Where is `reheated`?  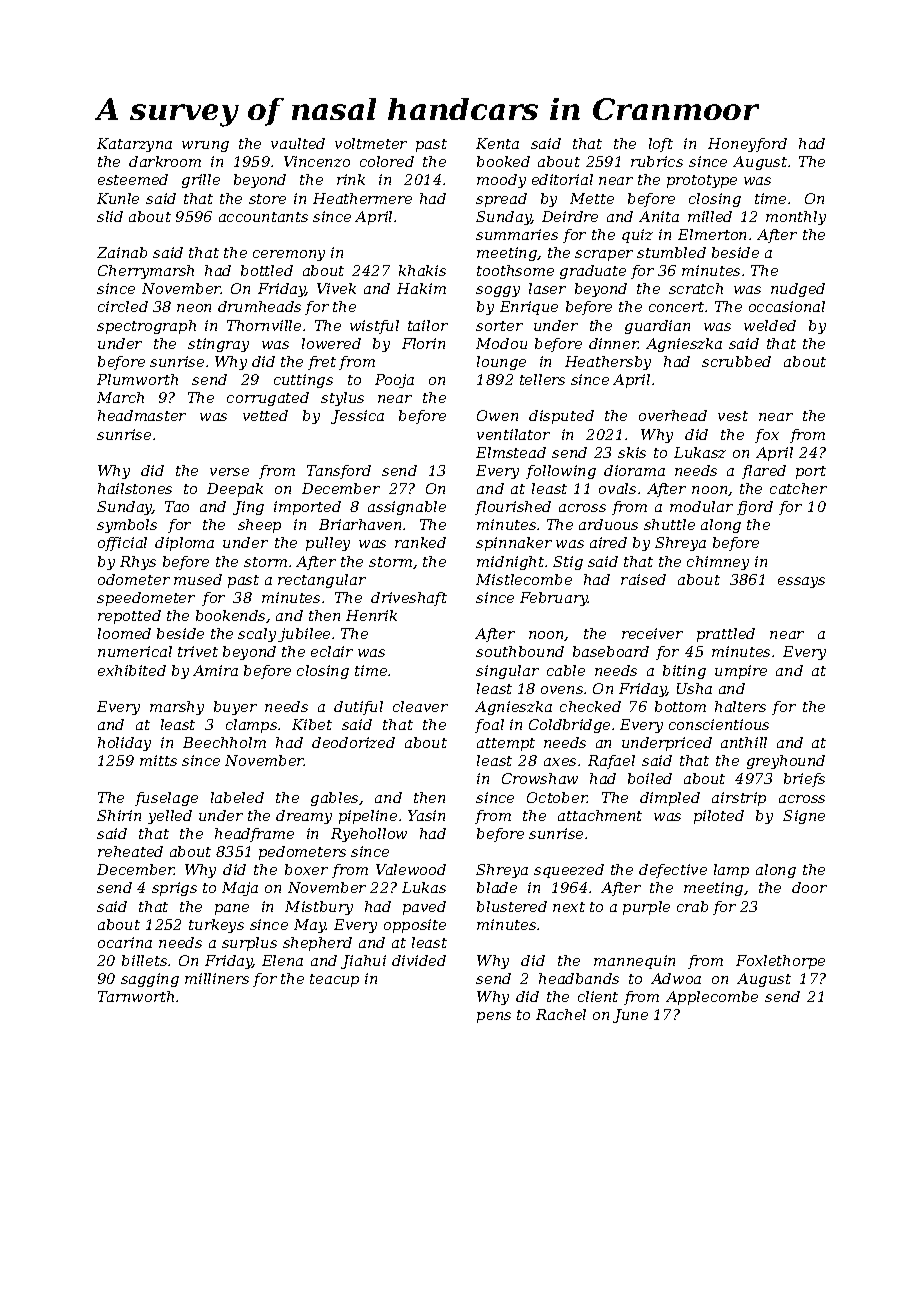
reheated is located at coordinates (130, 851).
